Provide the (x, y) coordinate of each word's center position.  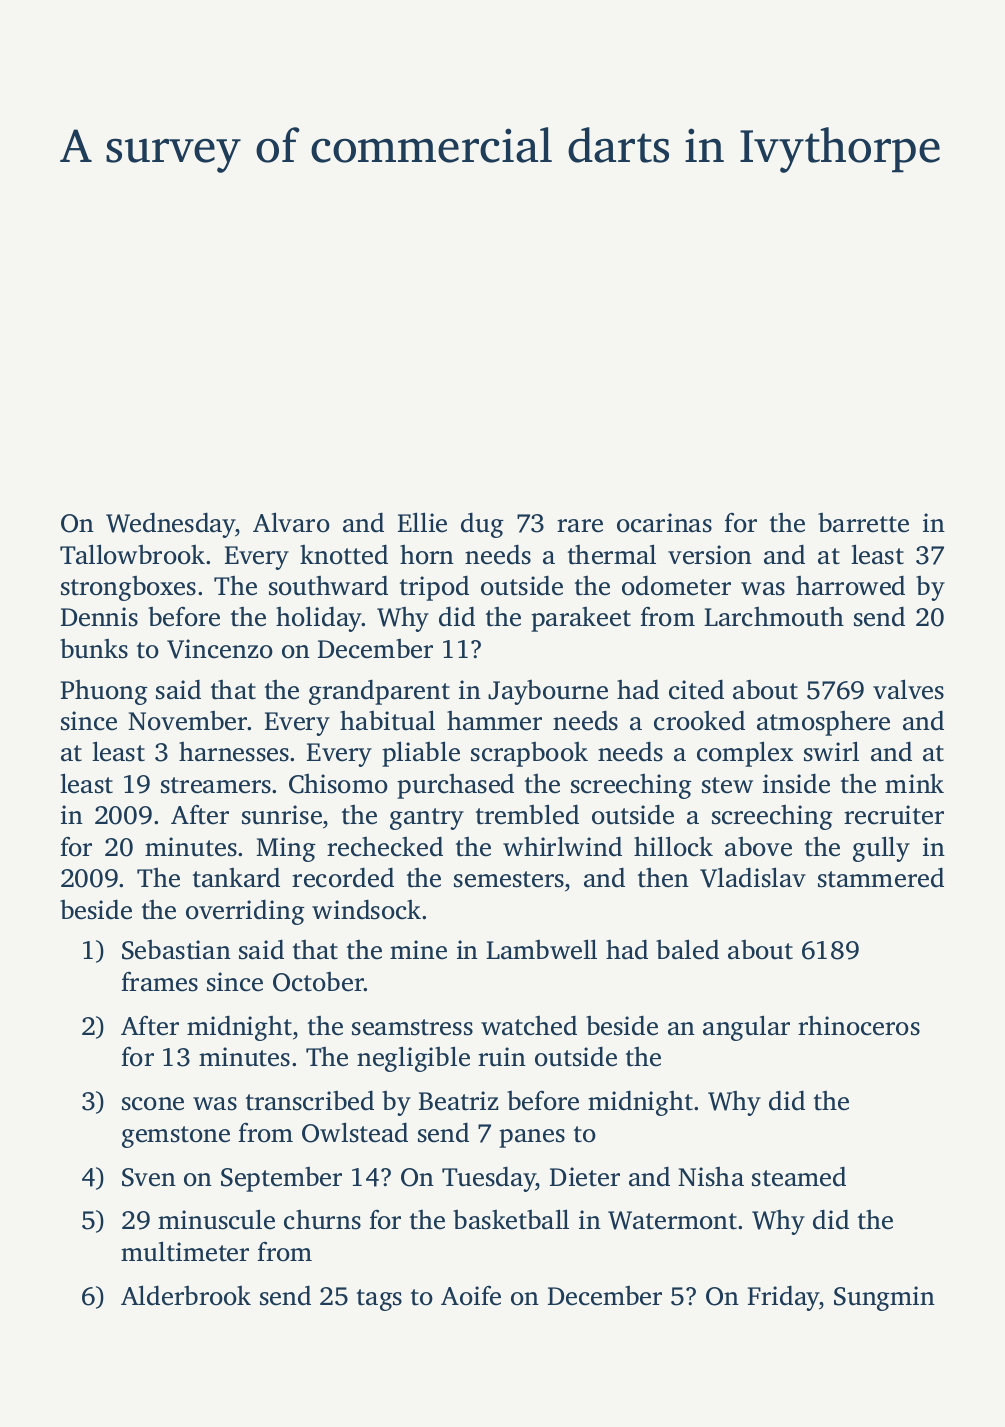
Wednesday (170, 525)
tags (379, 1300)
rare (580, 526)
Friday (784, 1298)
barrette (863, 523)
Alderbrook (186, 1295)
